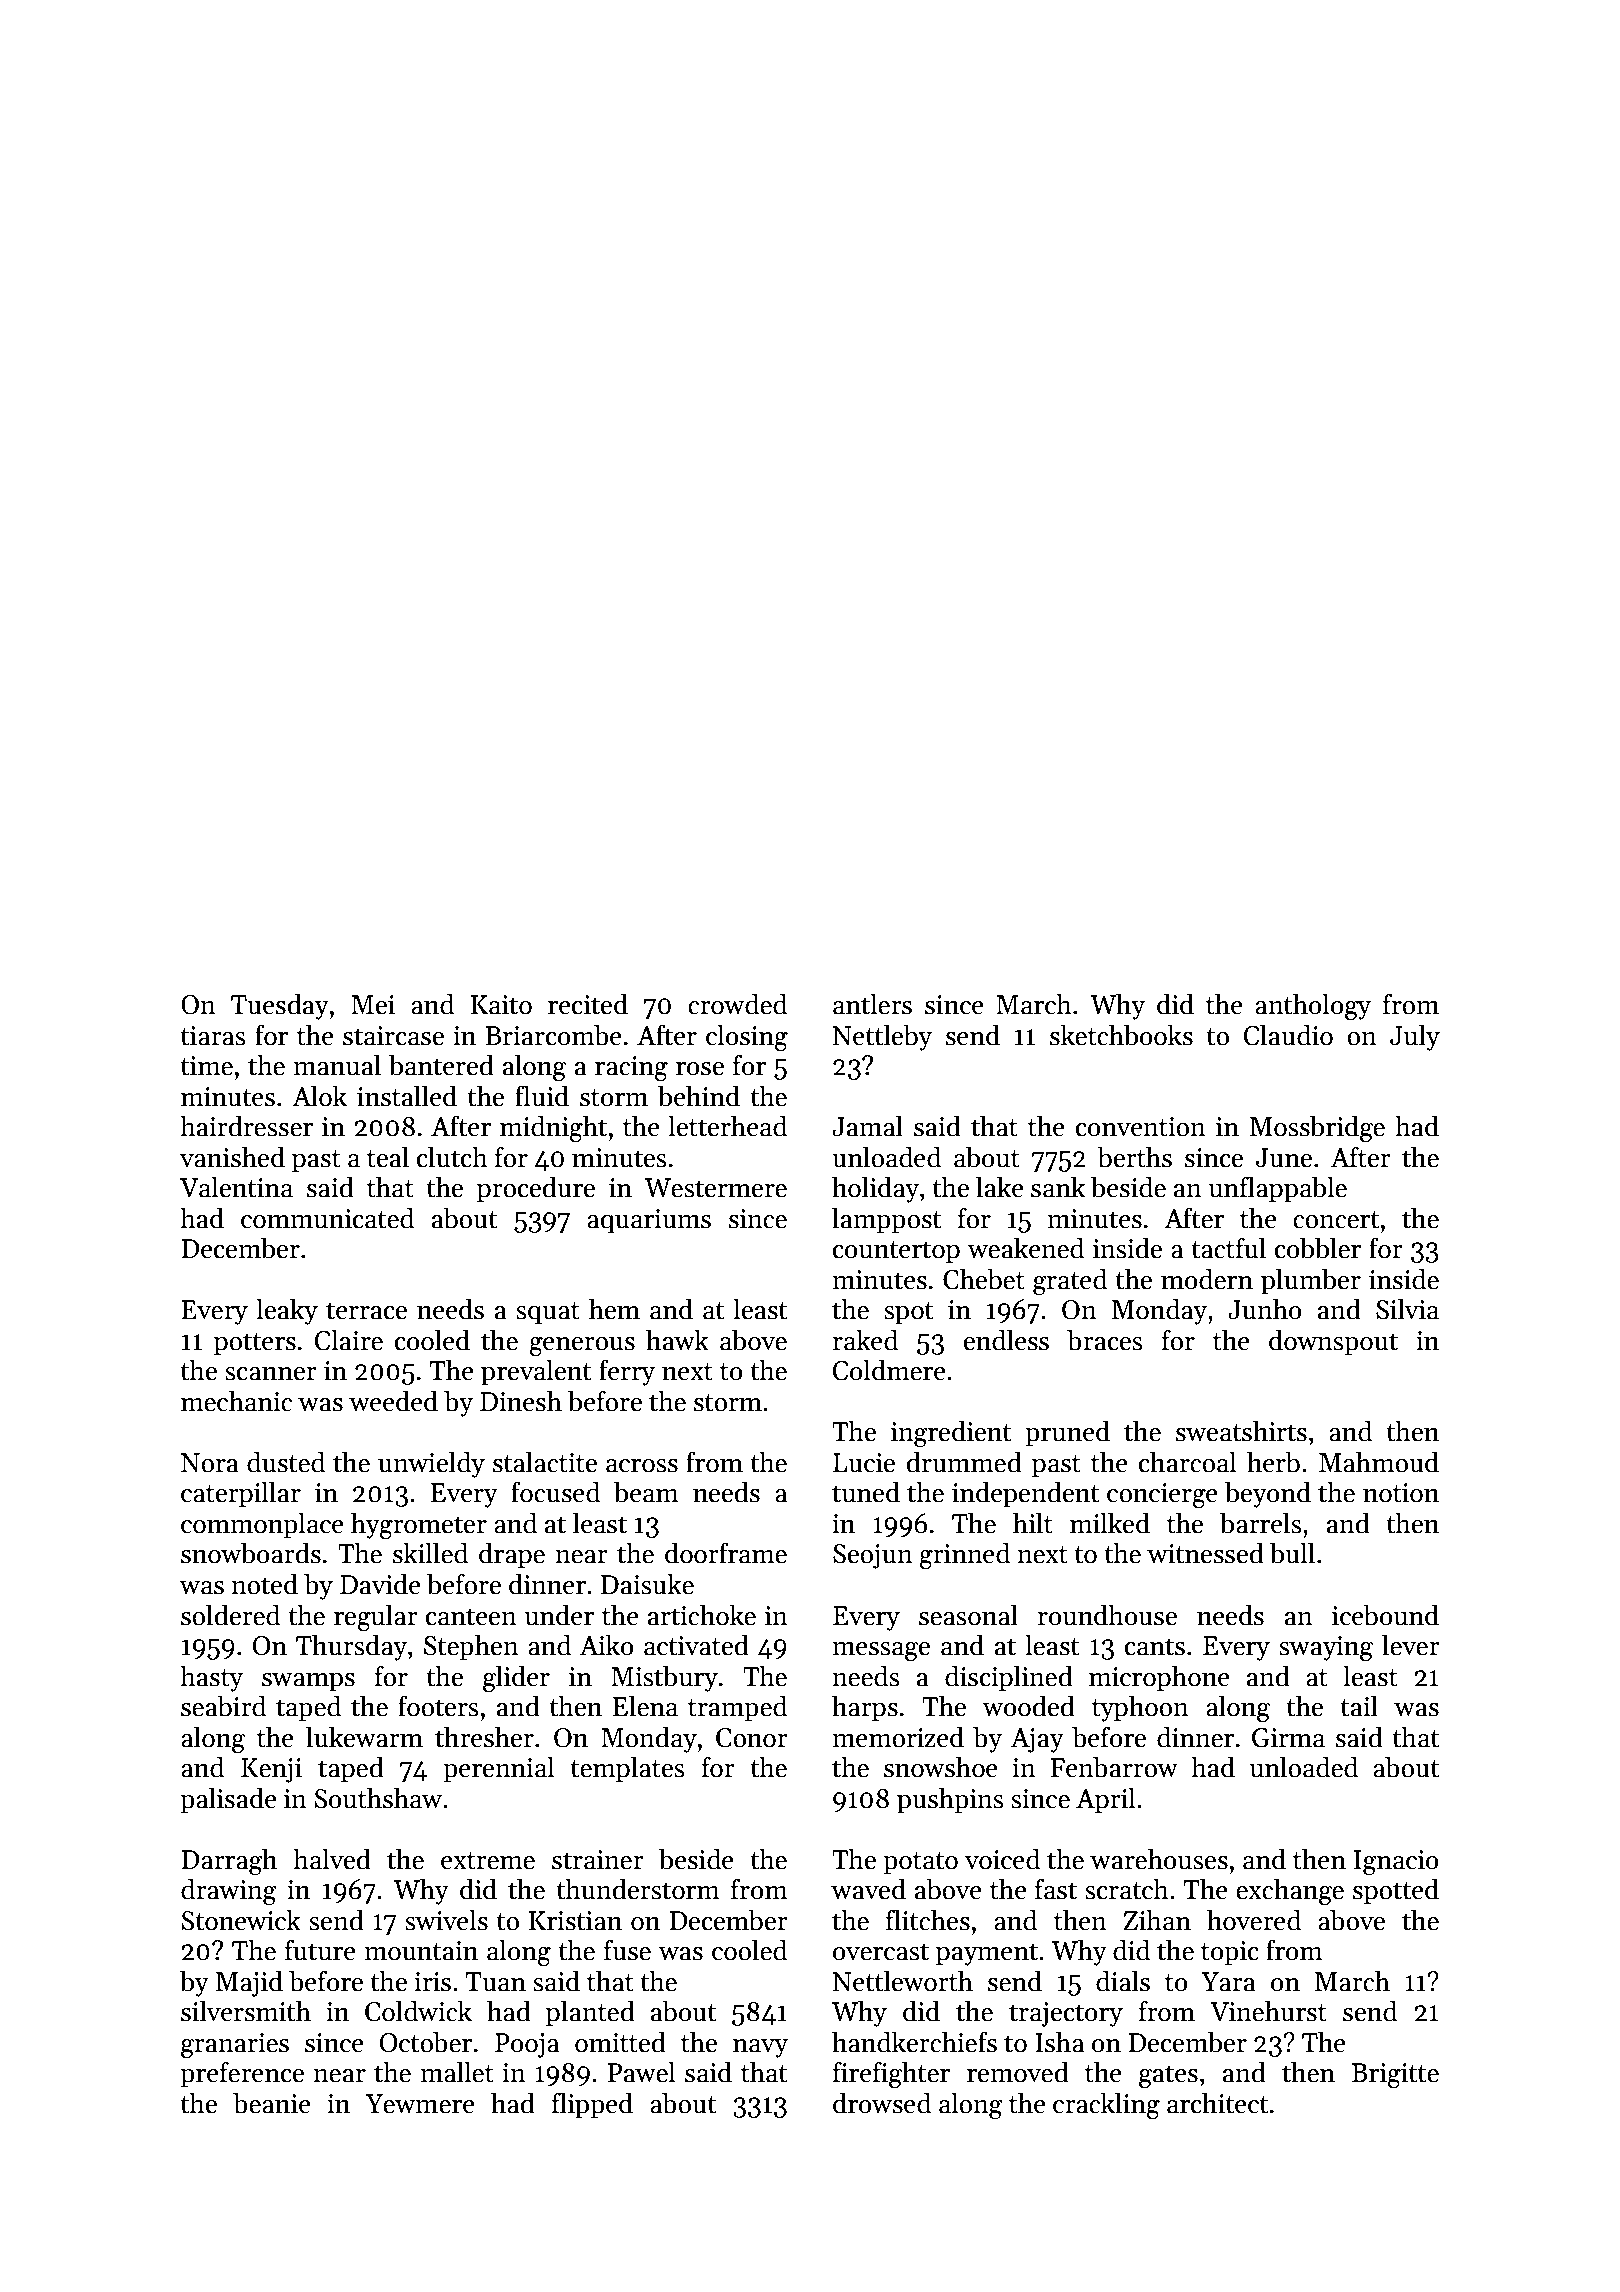 This screenshot has width=1620, height=2292. What do you see at coordinates (882, 2103) in the screenshot?
I see `drowsed` at bounding box center [882, 2103].
